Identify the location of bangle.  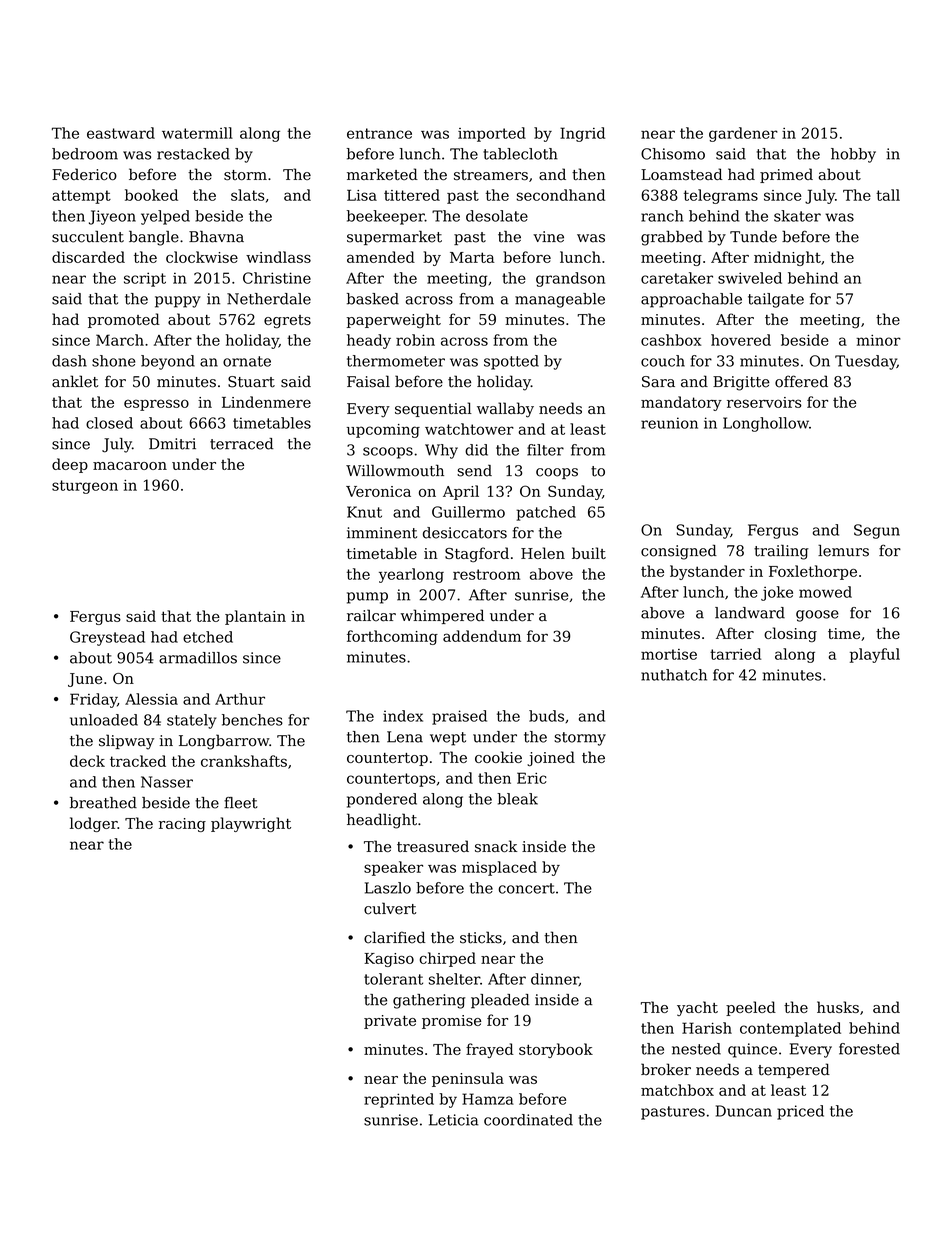
(154, 238).
